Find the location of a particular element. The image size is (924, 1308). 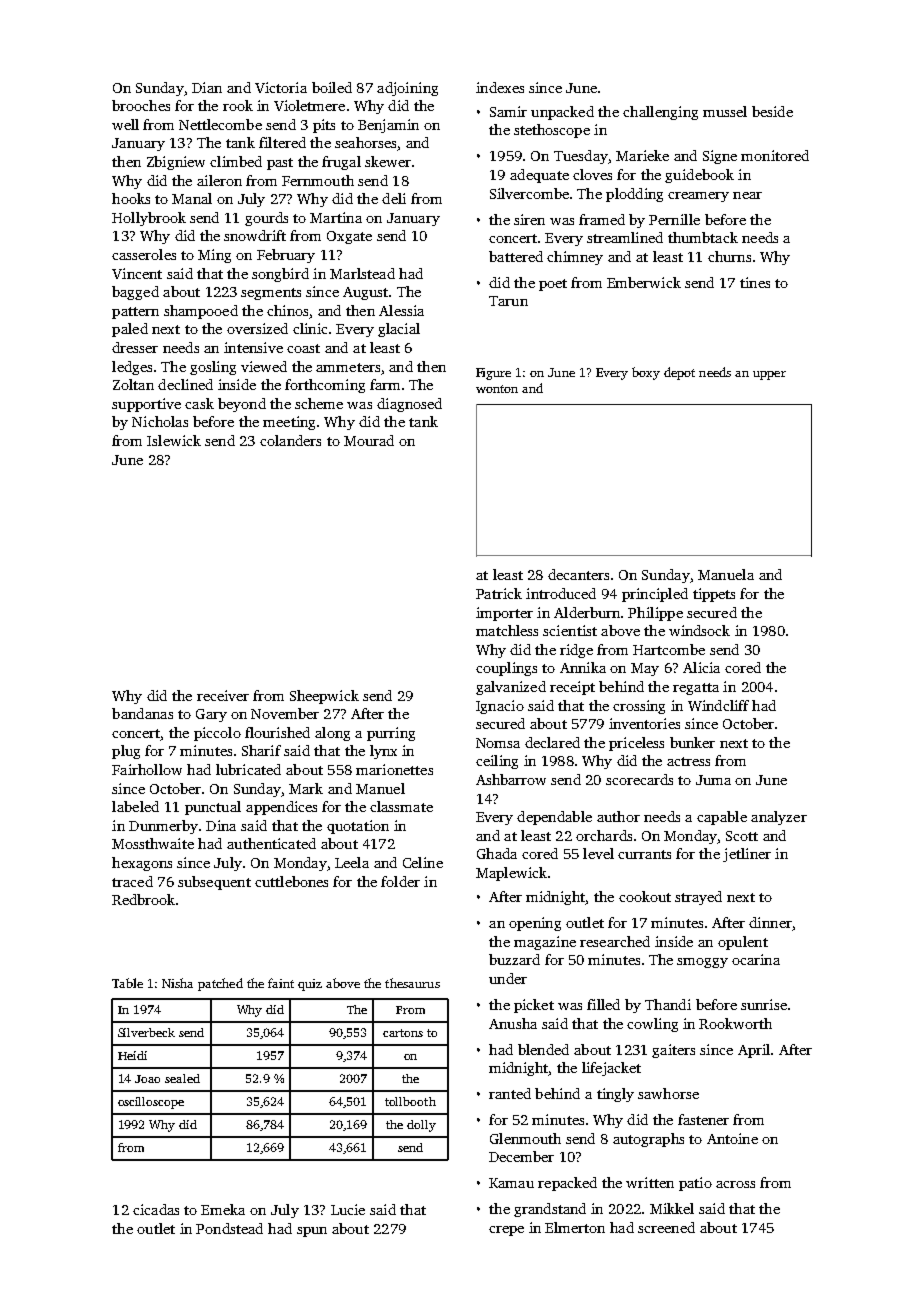

gosling is located at coordinates (213, 368).
